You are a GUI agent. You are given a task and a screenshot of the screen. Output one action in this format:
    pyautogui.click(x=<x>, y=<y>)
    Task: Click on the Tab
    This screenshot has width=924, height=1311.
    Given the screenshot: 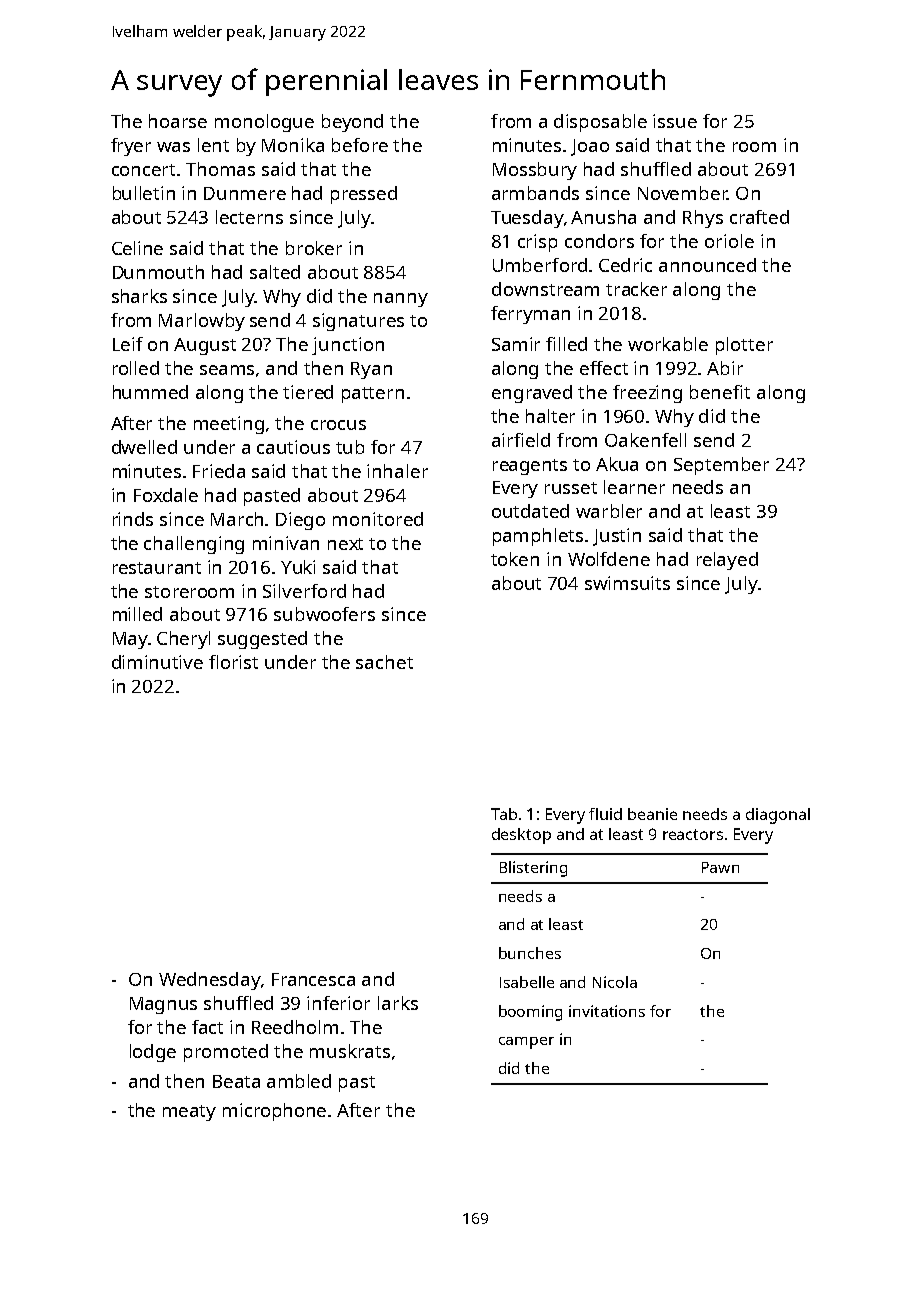 What is the action you would take?
    pyautogui.click(x=504, y=814)
